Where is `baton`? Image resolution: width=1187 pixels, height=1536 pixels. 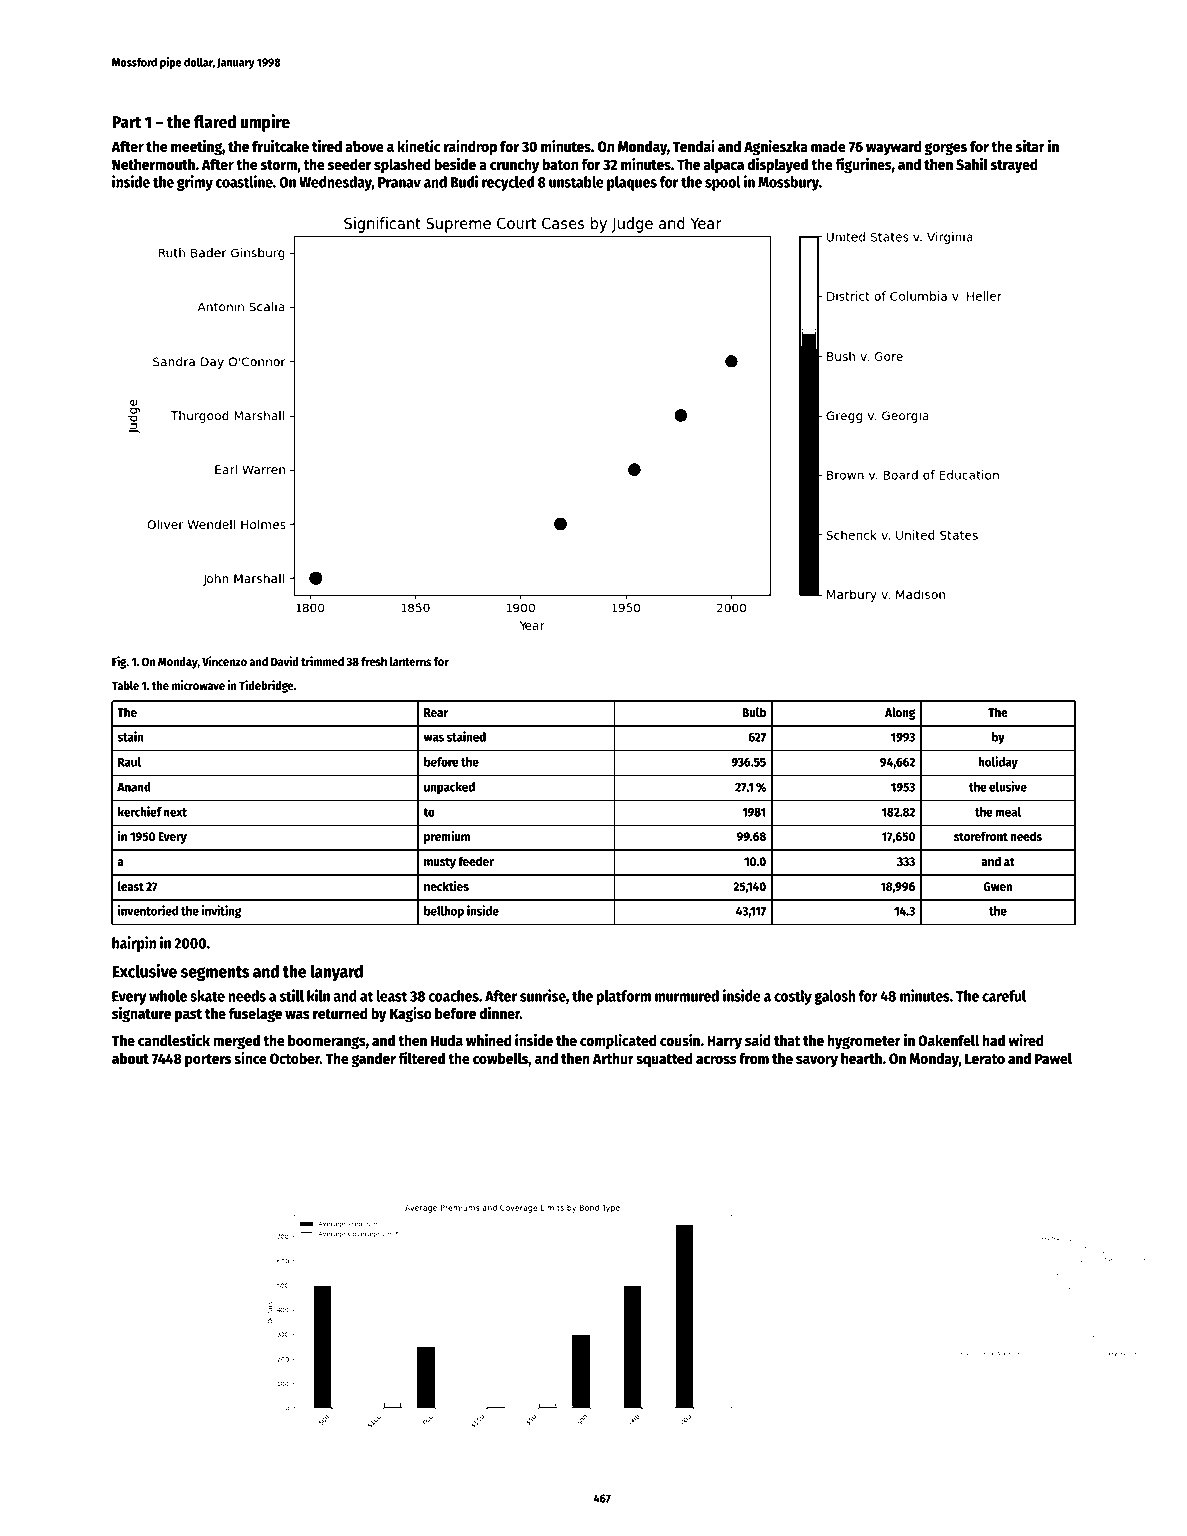
baton is located at coordinates (560, 164).
